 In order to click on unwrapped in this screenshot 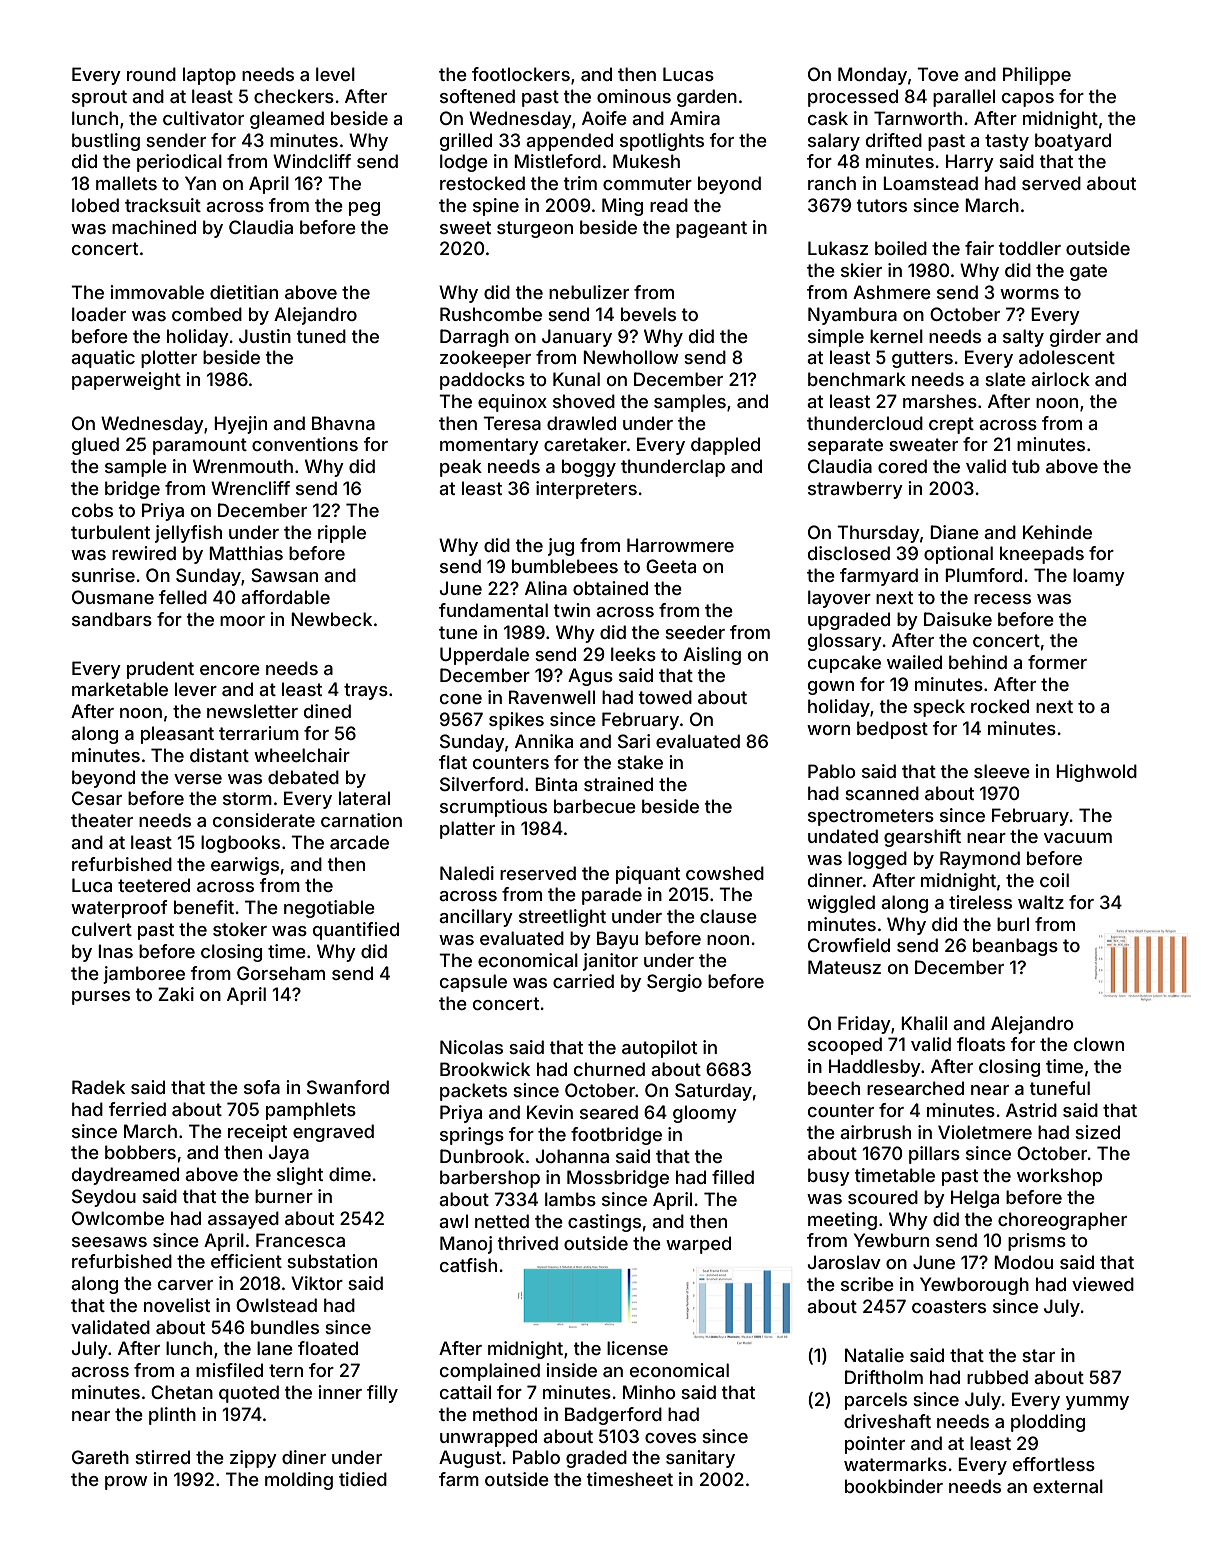, I will do `click(488, 1438)`.
